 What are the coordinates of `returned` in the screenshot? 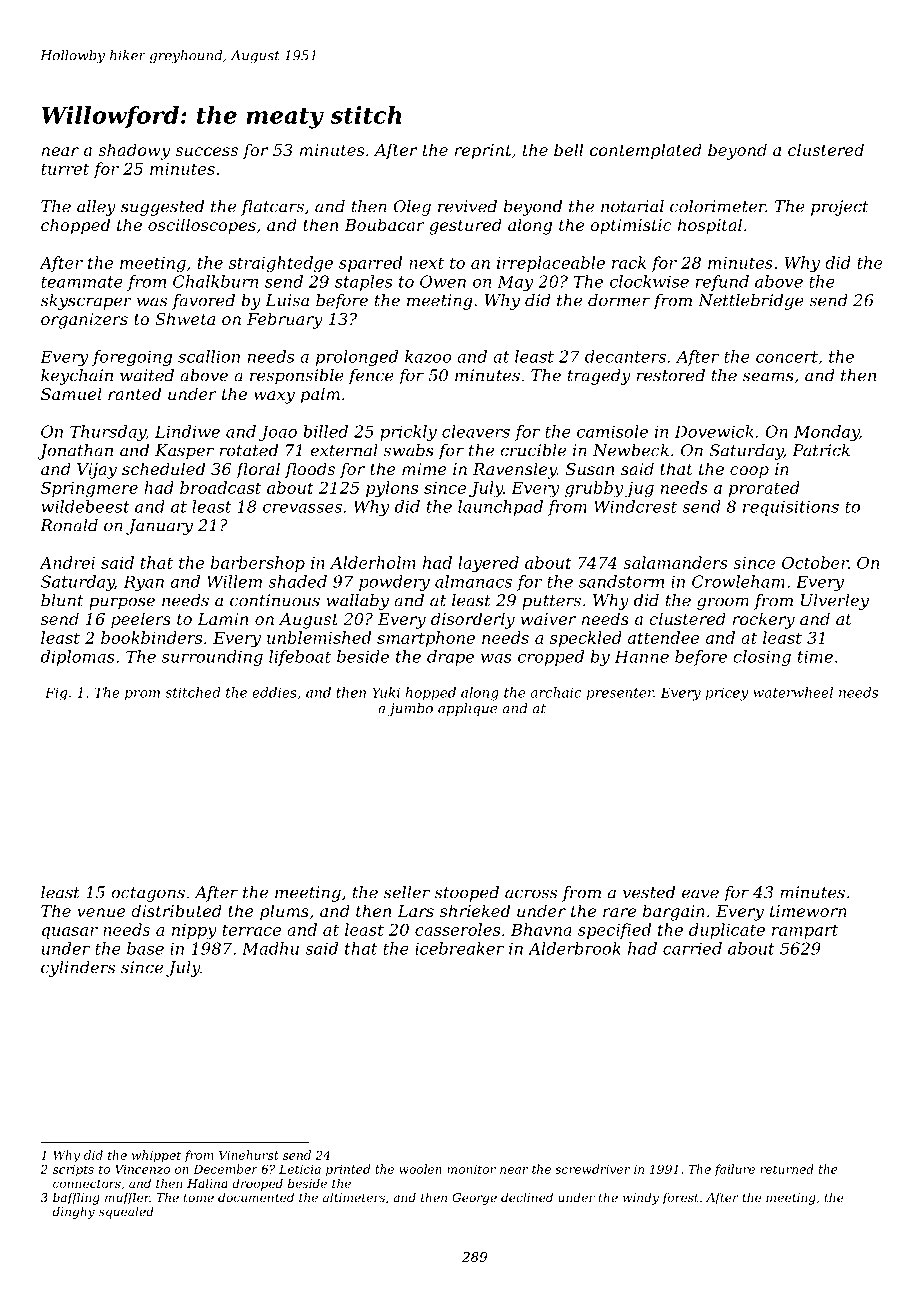 It's located at (787, 1169).
